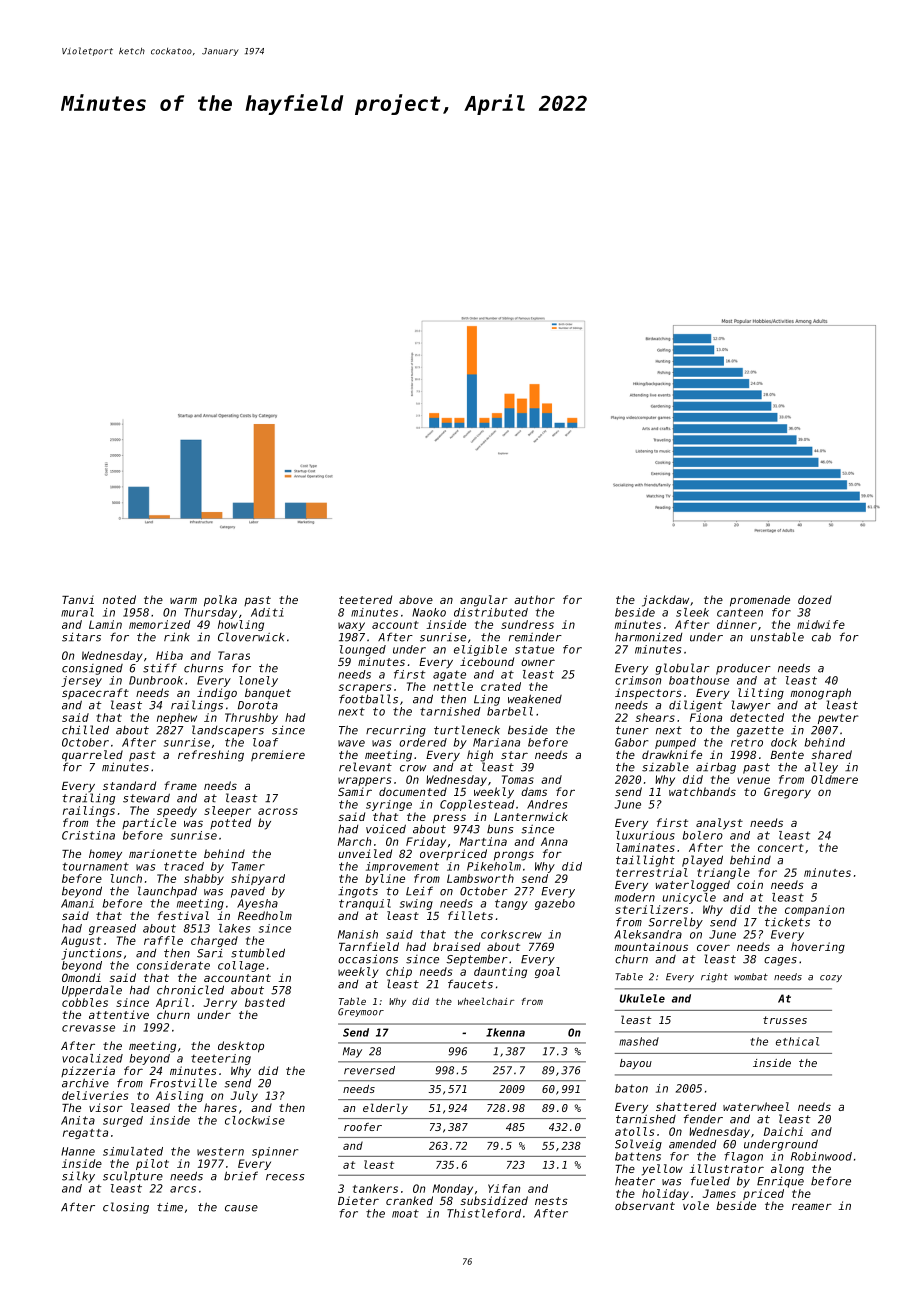 The width and height of the document is (924, 1308). Describe the element at coordinates (126, 1208) in the document. I see `closing` at that location.
